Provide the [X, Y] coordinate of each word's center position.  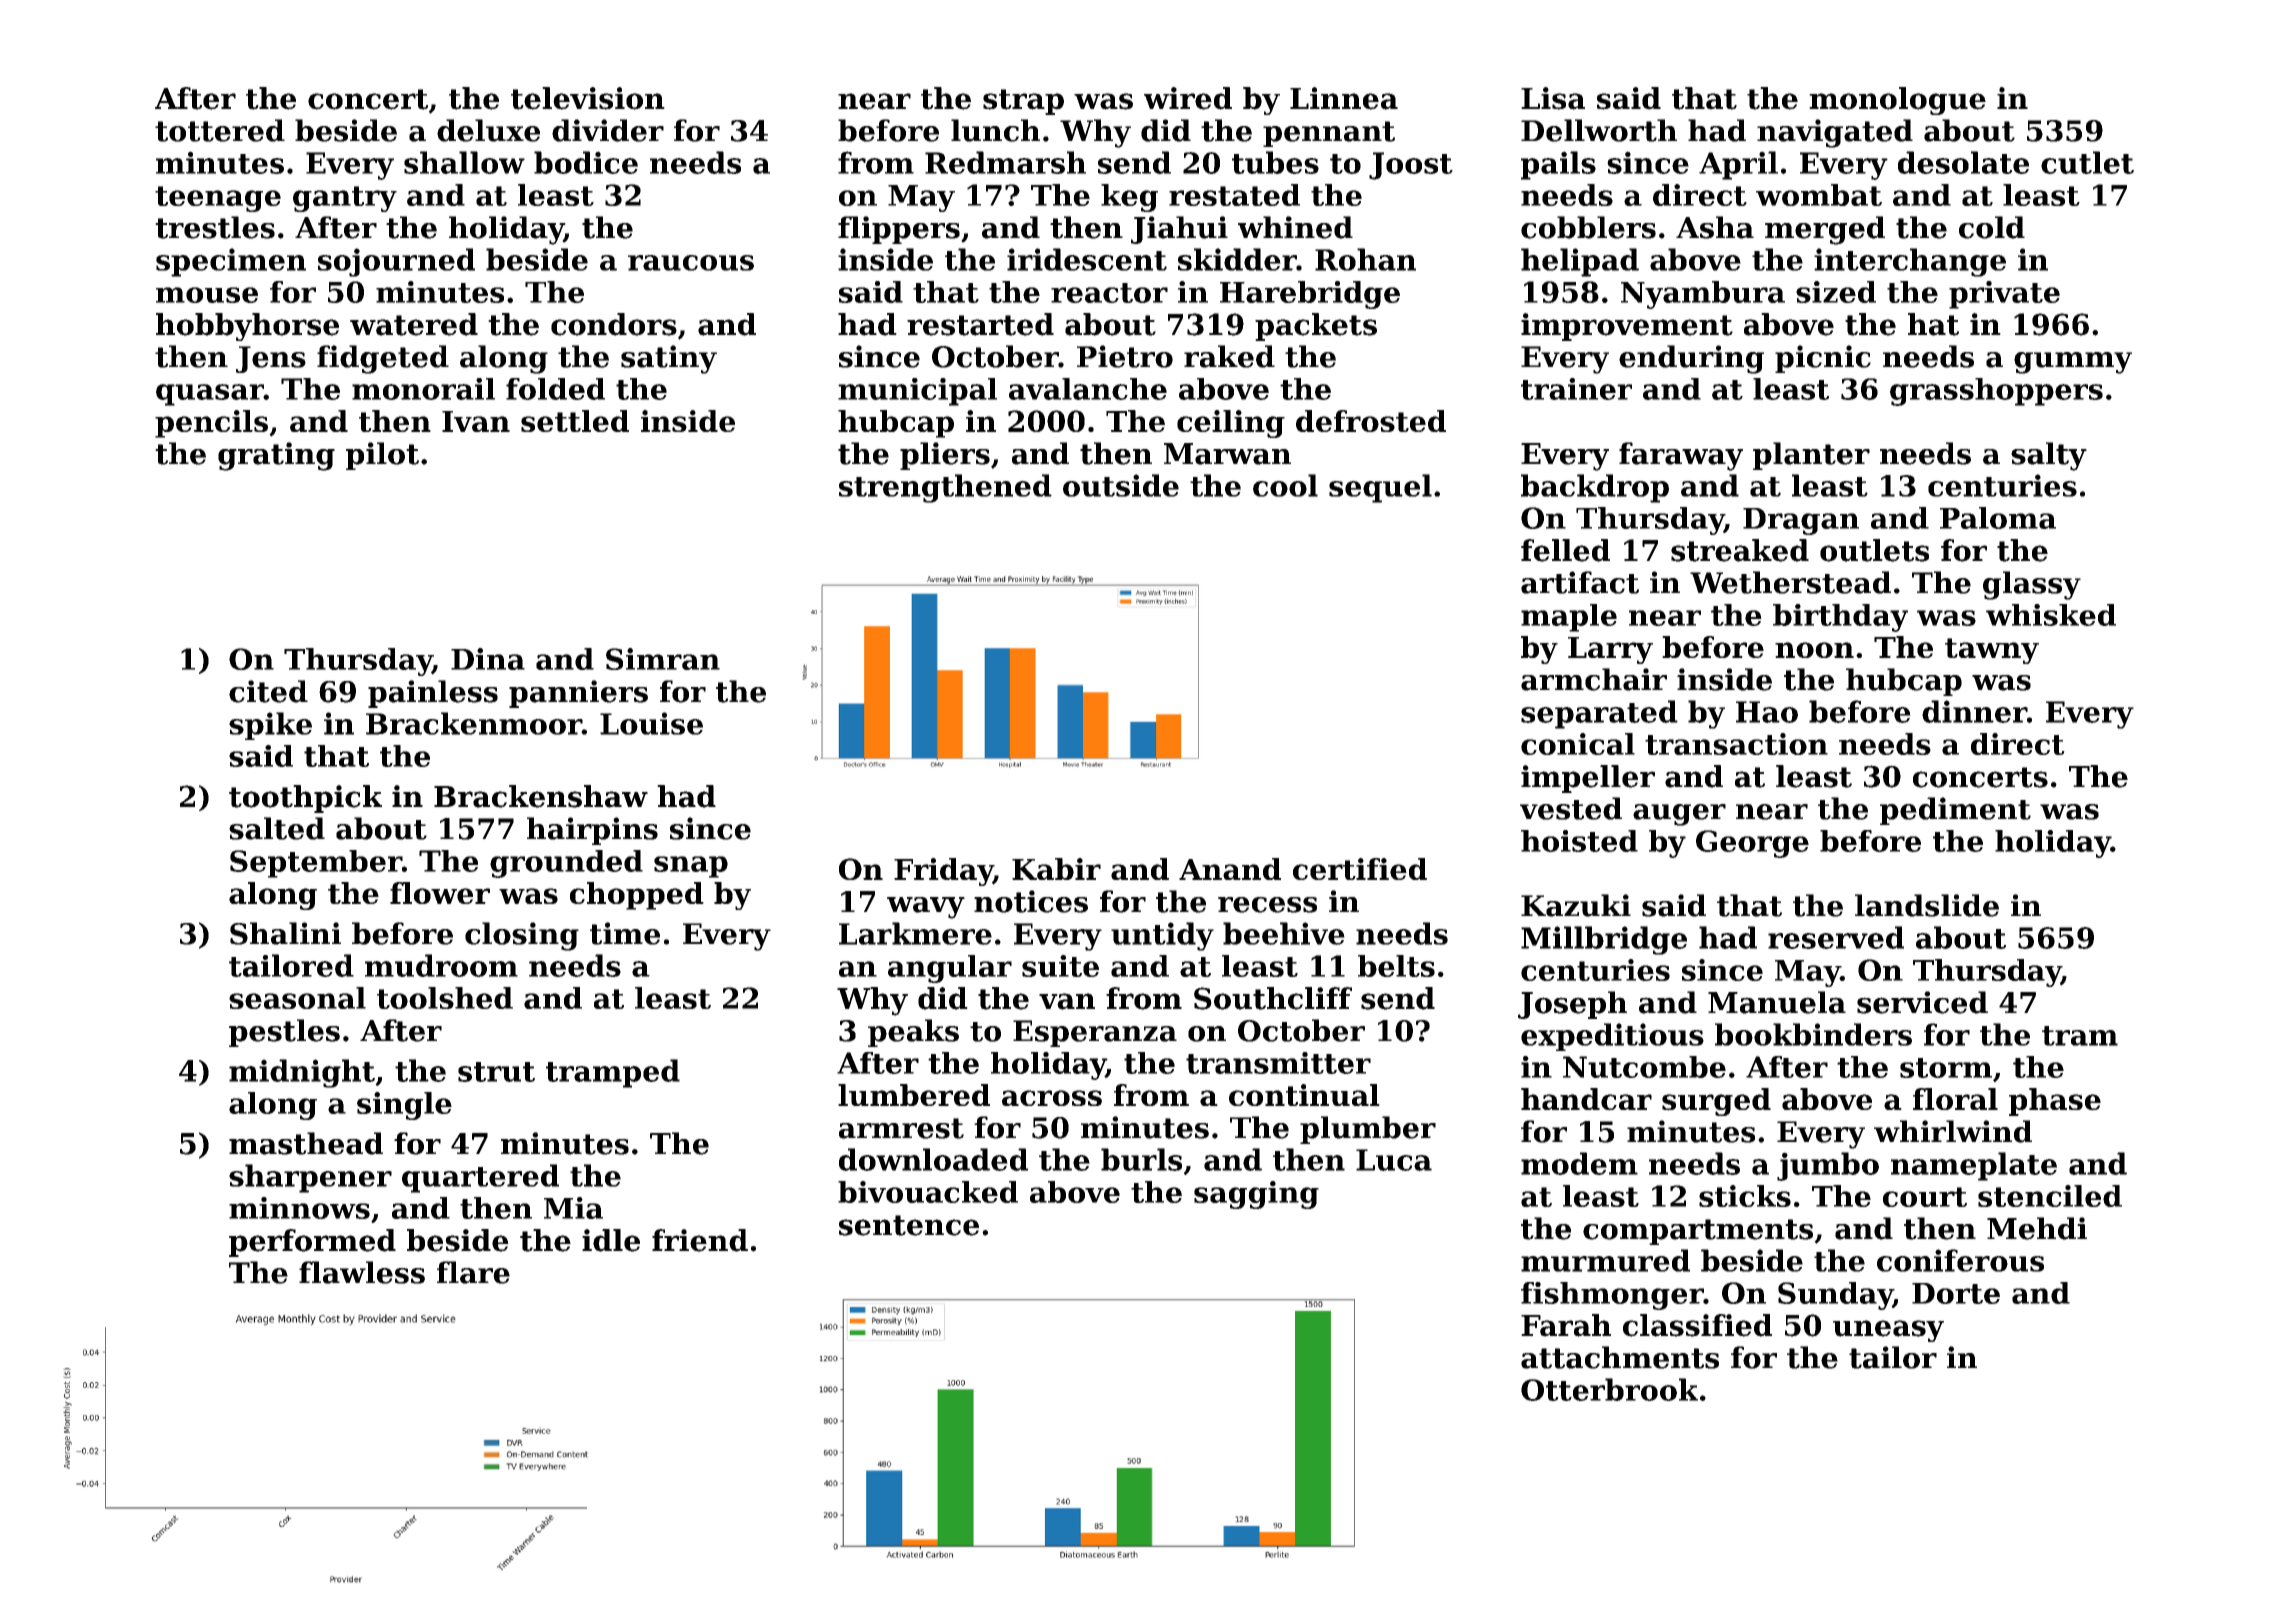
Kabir [1056, 869]
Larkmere [915, 933]
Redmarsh [1005, 162]
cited [268, 691]
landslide [1927, 905]
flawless [362, 1272]
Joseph [1572, 1005]
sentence [909, 1225]
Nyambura [1703, 295]
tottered [220, 130]
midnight [302, 1073]
